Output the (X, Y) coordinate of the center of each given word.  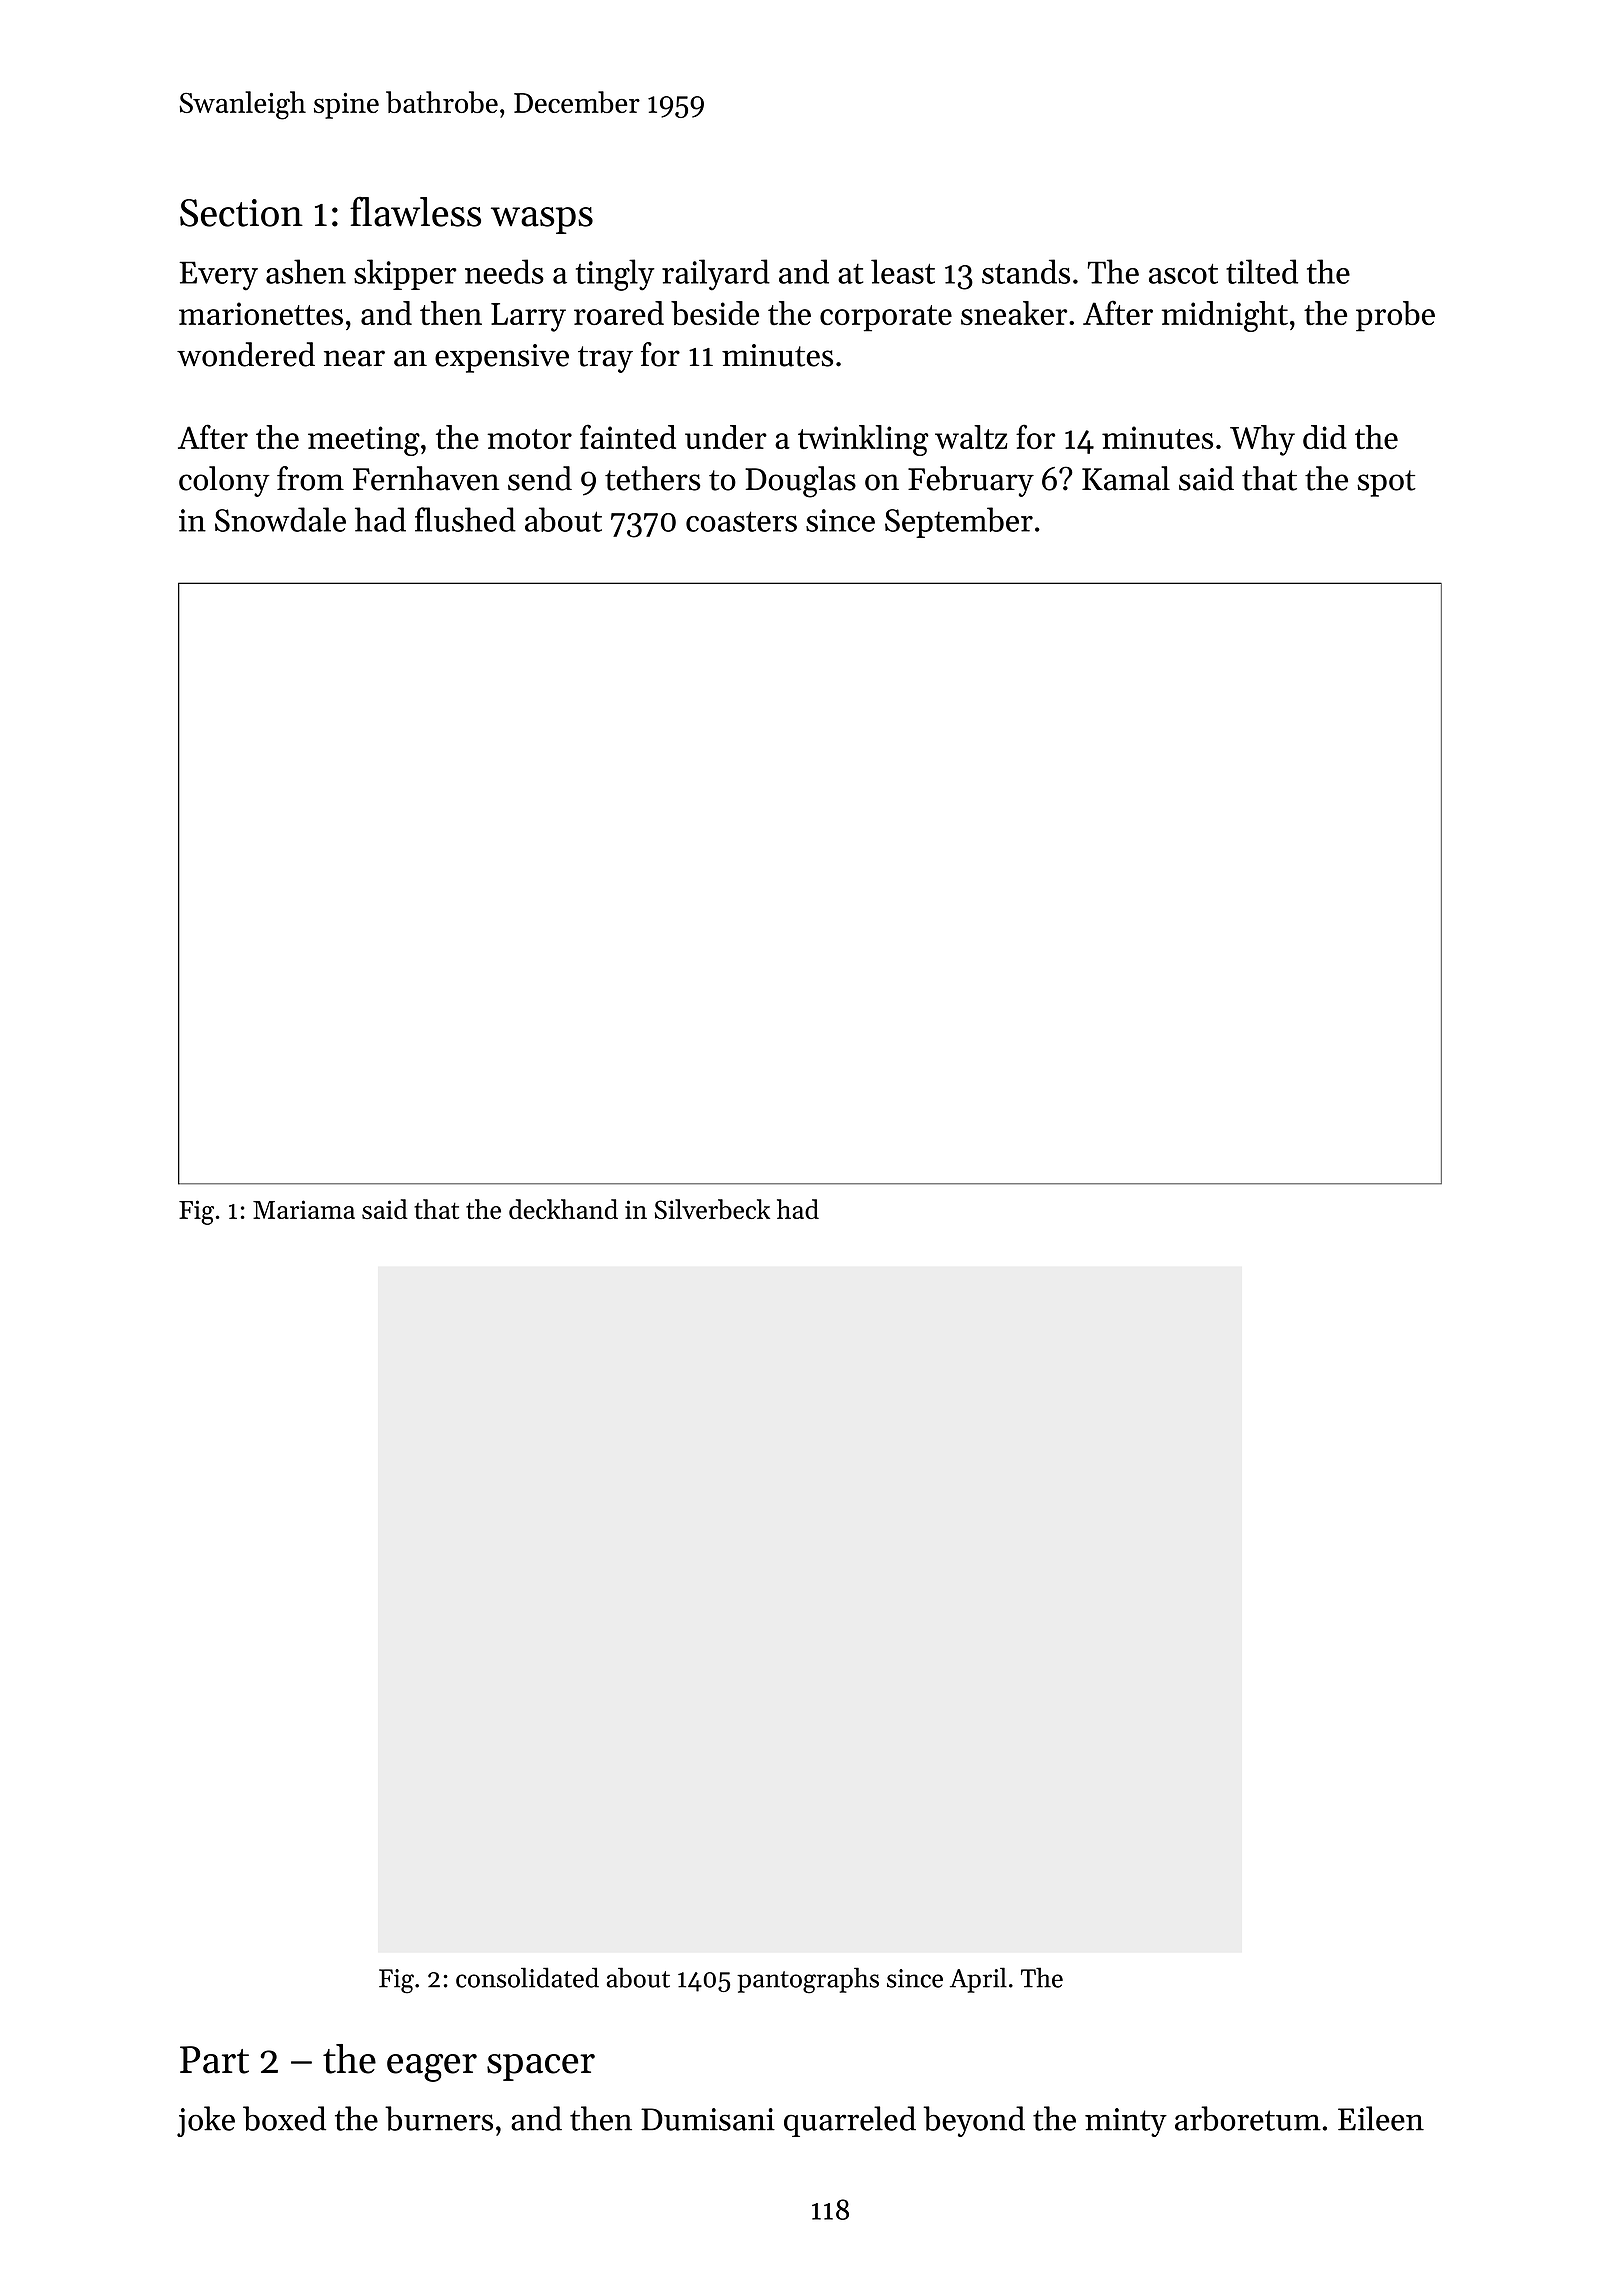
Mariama (304, 1209)
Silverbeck (712, 1209)
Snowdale (280, 519)
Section (241, 213)
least (903, 271)
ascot (1183, 274)
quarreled (850, 2121)
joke (206, 2121)
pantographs (808, 1980)
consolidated (527, 1977)
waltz (971, 437)
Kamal (1126, 478)
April (978, 1980)
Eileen (1381, 2118)
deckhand (563, 1209)
